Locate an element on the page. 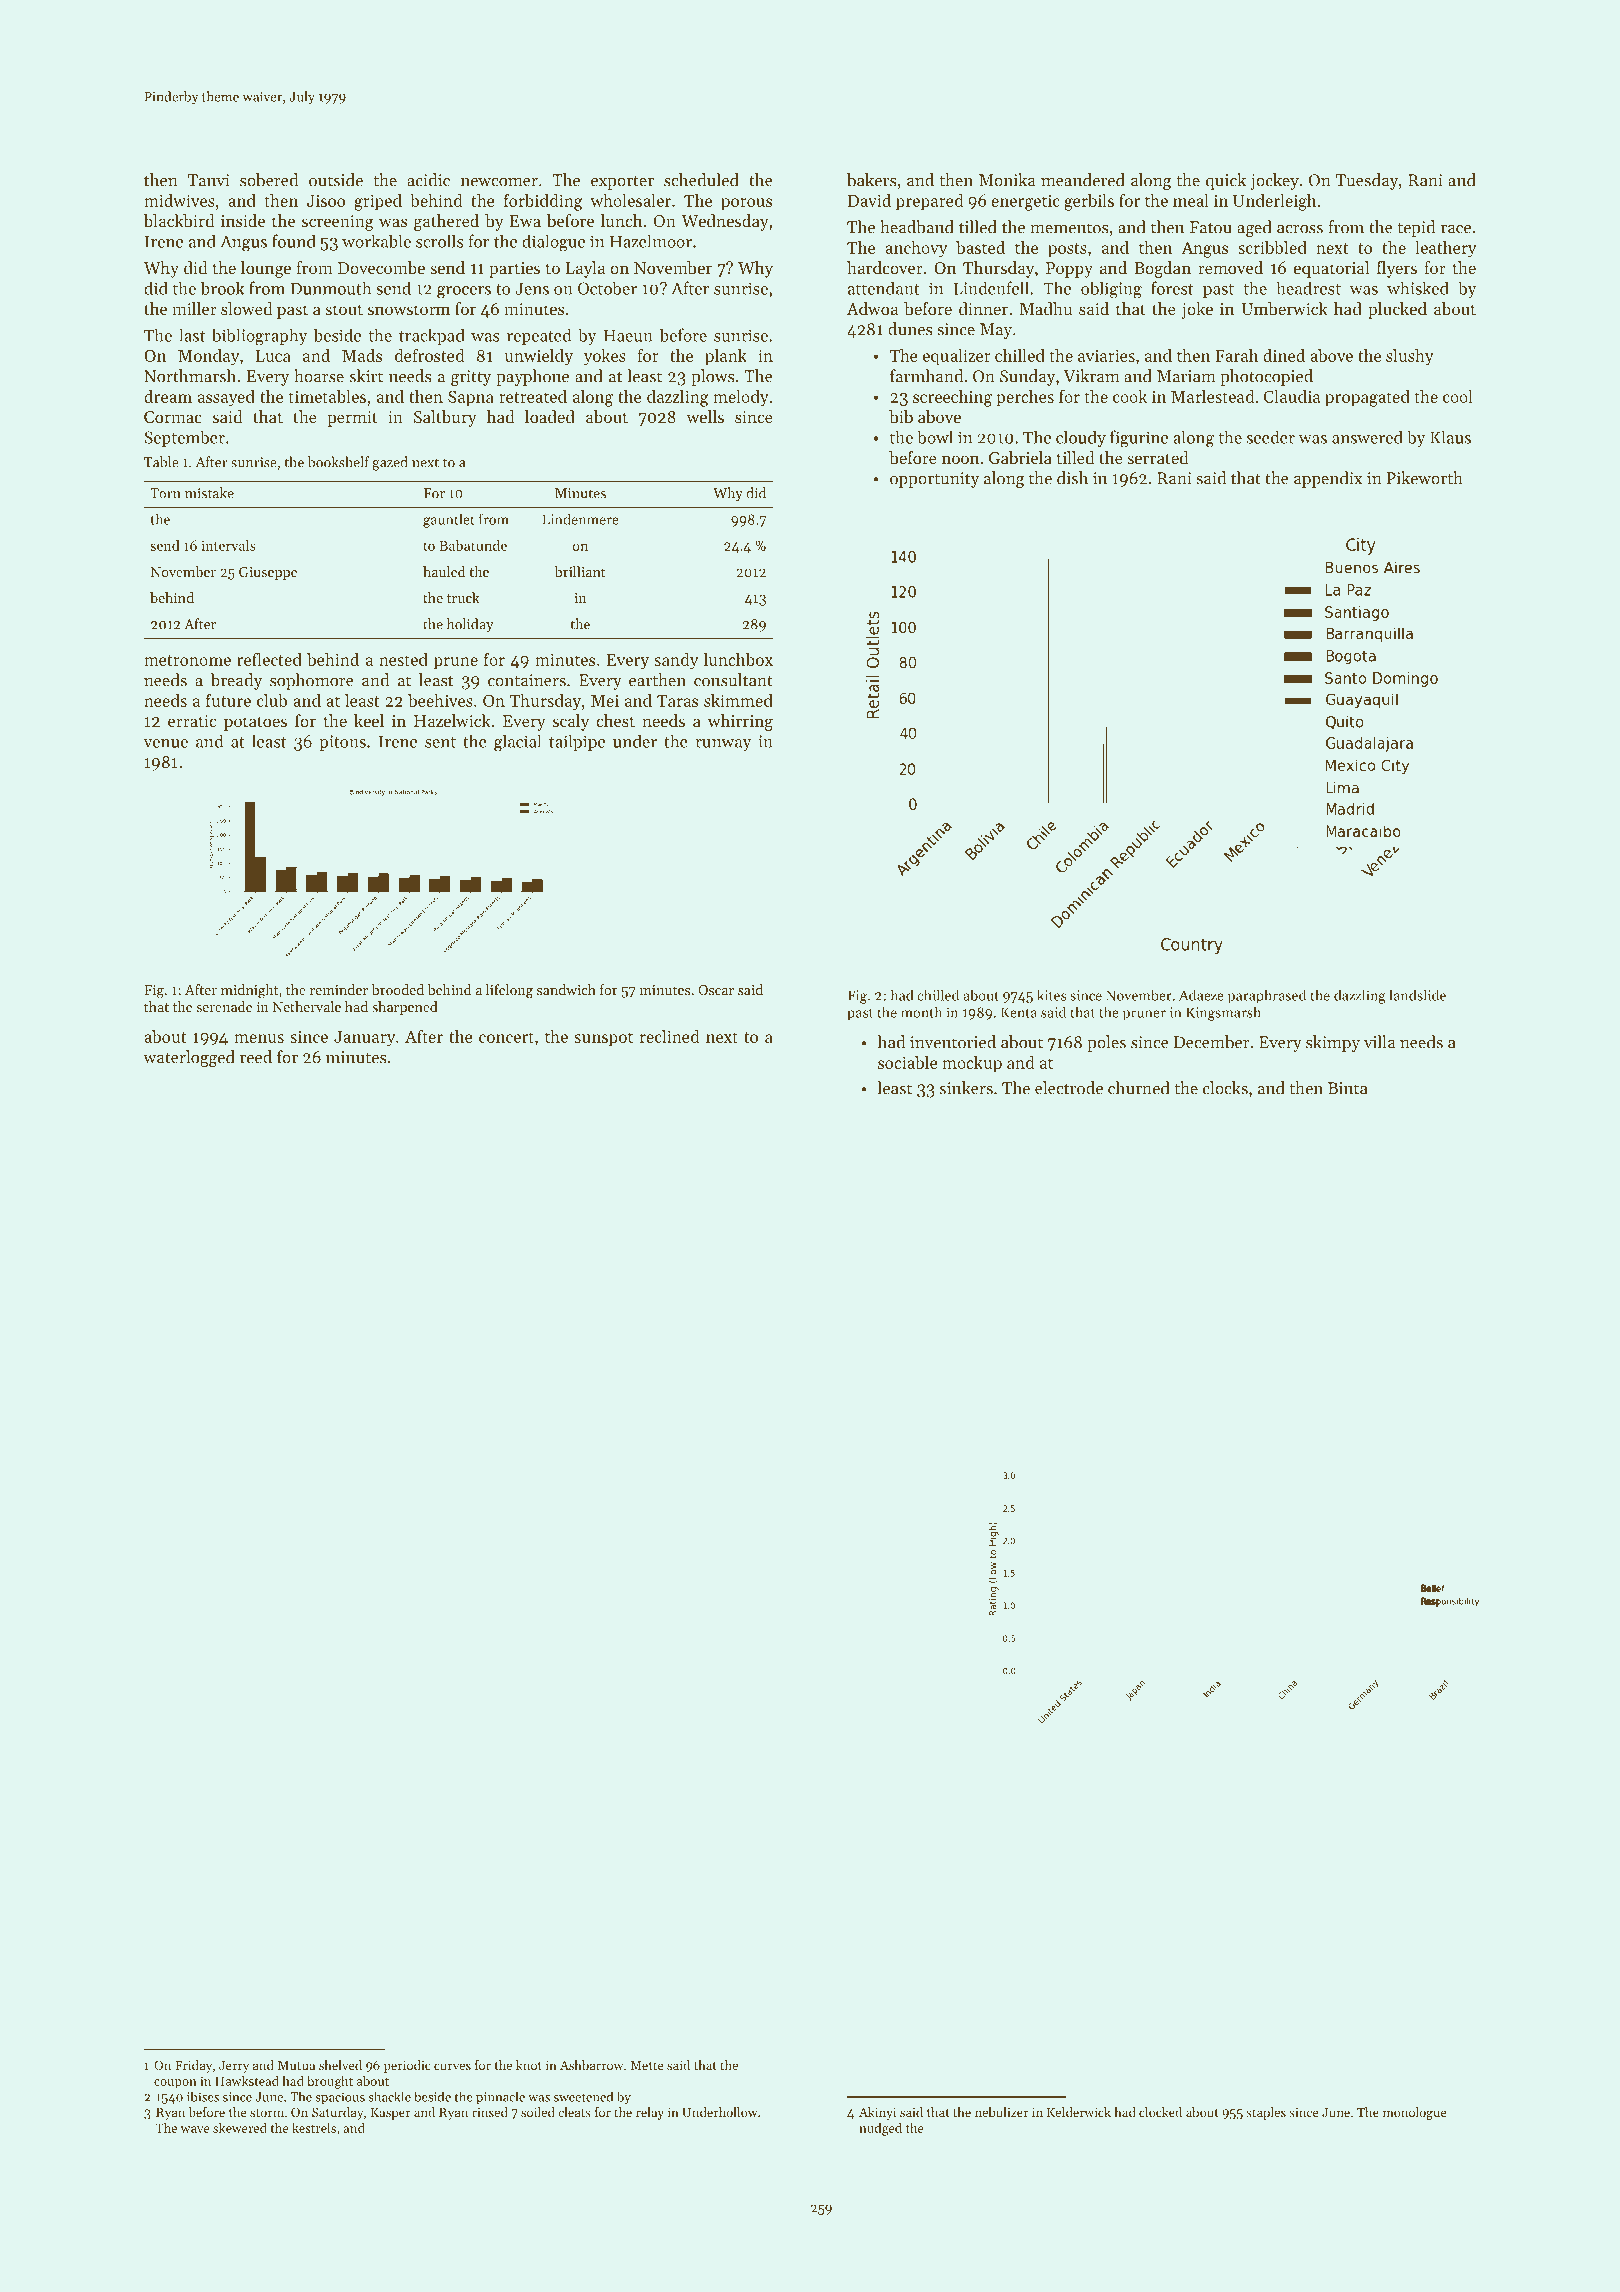 The image size is (1620, 2292). scheduled is located at coordinates (701, 180).
